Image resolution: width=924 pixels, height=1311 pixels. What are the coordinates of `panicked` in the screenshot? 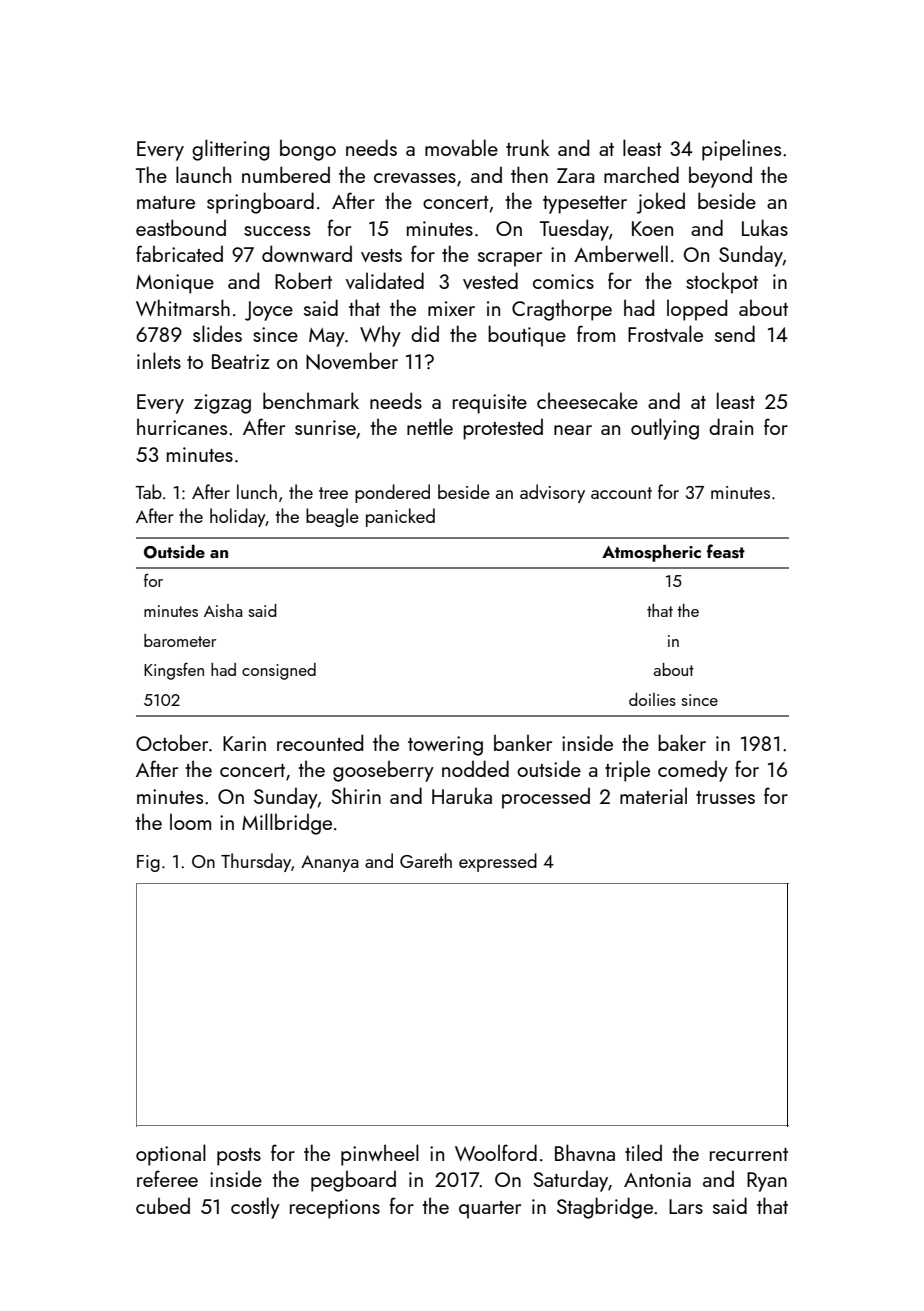 It's located at (400, 517).
